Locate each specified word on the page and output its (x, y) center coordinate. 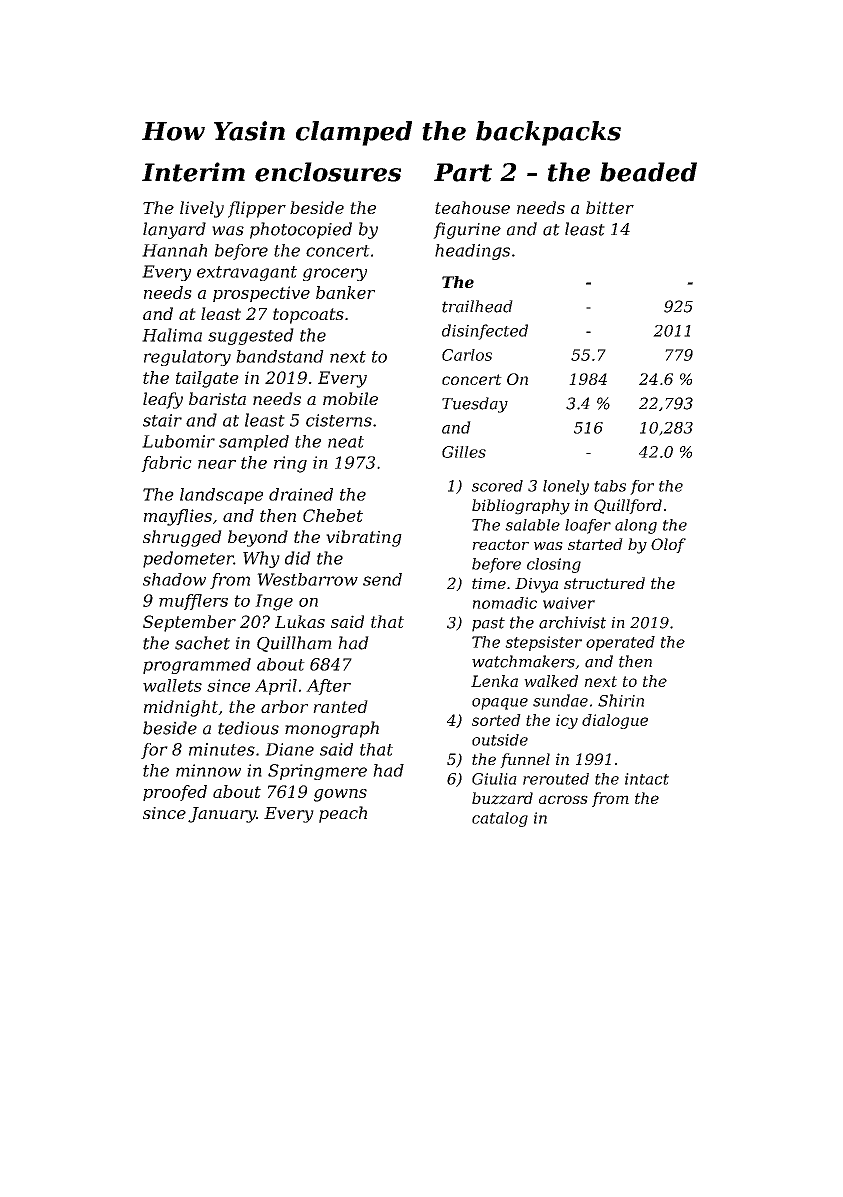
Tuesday (475, 405)
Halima (172, 335)
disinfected (485, 332)
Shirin (621, 700)
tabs (610, 486)
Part (463, 172)
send (382, 579)
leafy (163, 400)
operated (620, 643)
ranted (340, 706)
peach (343, 814)
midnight (181, 708)
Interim (193, 172)
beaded (648, 172)
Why (261, 559)
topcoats (308, 316)
